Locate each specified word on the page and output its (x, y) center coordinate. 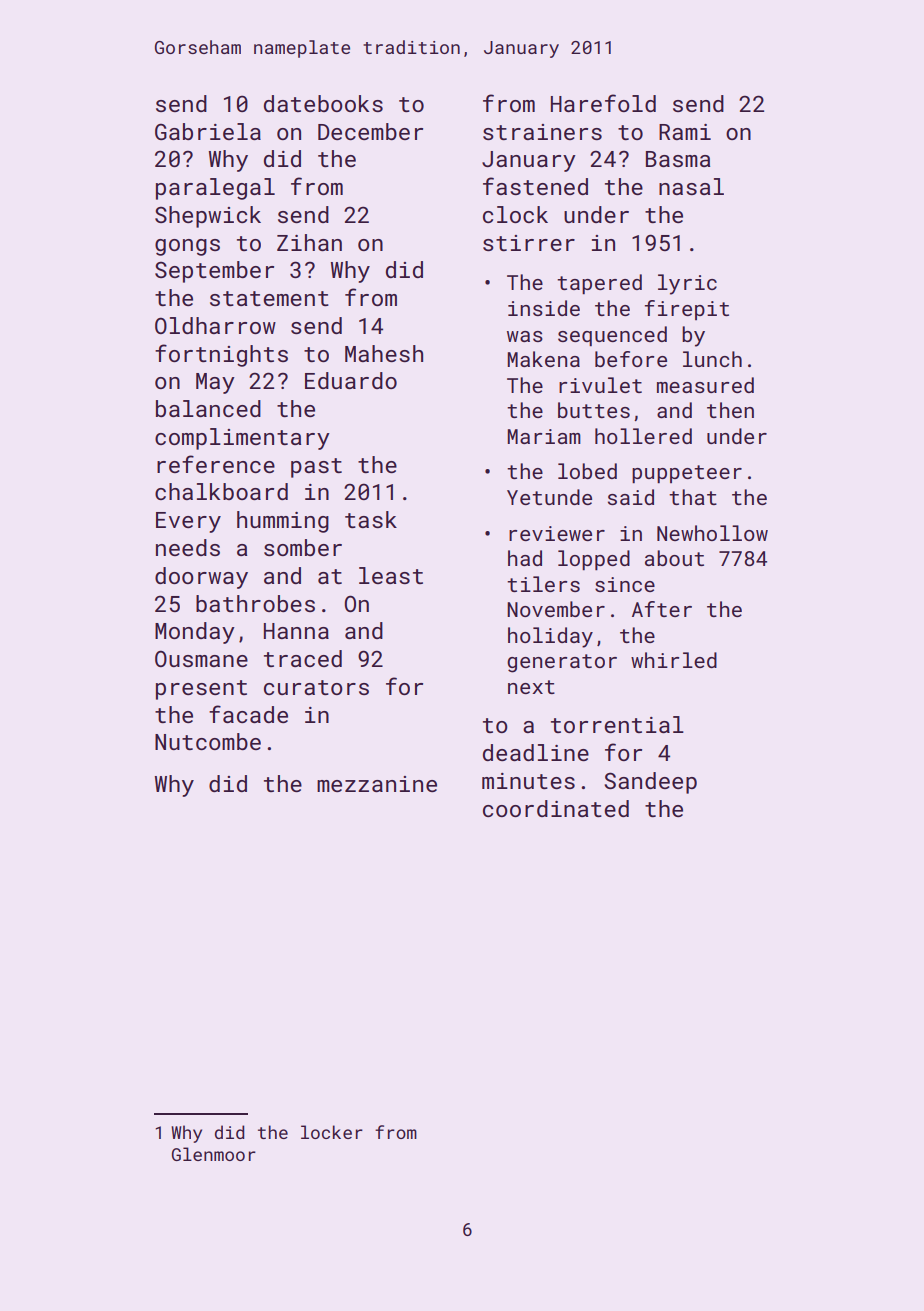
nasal (691, 186)
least (391, 575)
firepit (687, 310)
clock (515, 214)
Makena (543, 359)
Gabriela (208, 131)
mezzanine (377, 784)
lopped (594, 560)
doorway (201, 578)
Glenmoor (214, 1154)
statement (269, 298)
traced (303, 658)
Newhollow (712, 533)
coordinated (556, 808)
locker (332, 1132)
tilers (543, 584)
